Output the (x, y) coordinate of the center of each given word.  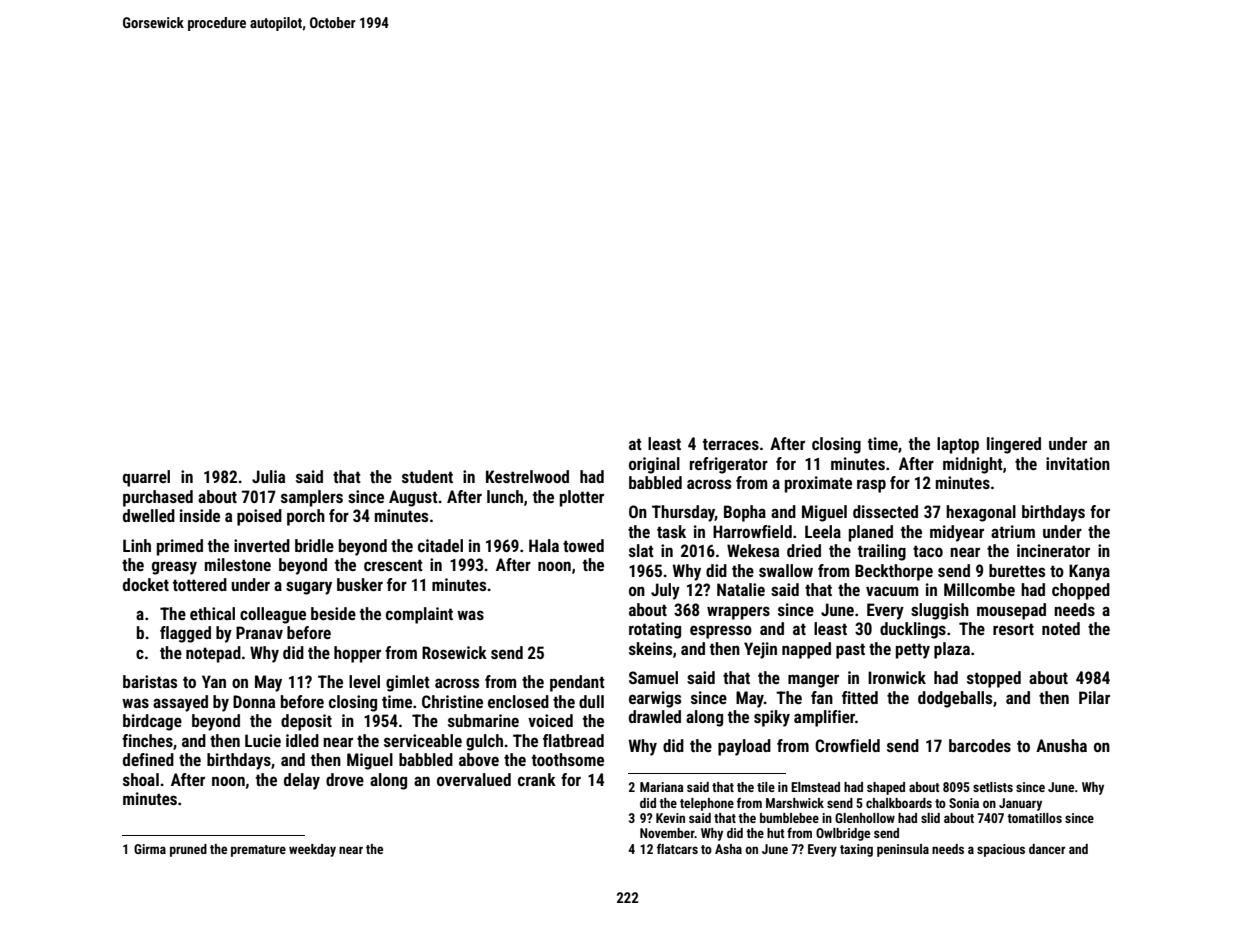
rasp (871, 486)
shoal (141, 779)
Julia (268, 476)
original (654, 465)
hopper (357, 654)
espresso (721, 632)
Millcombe (979, 589)
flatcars (677, 849)
